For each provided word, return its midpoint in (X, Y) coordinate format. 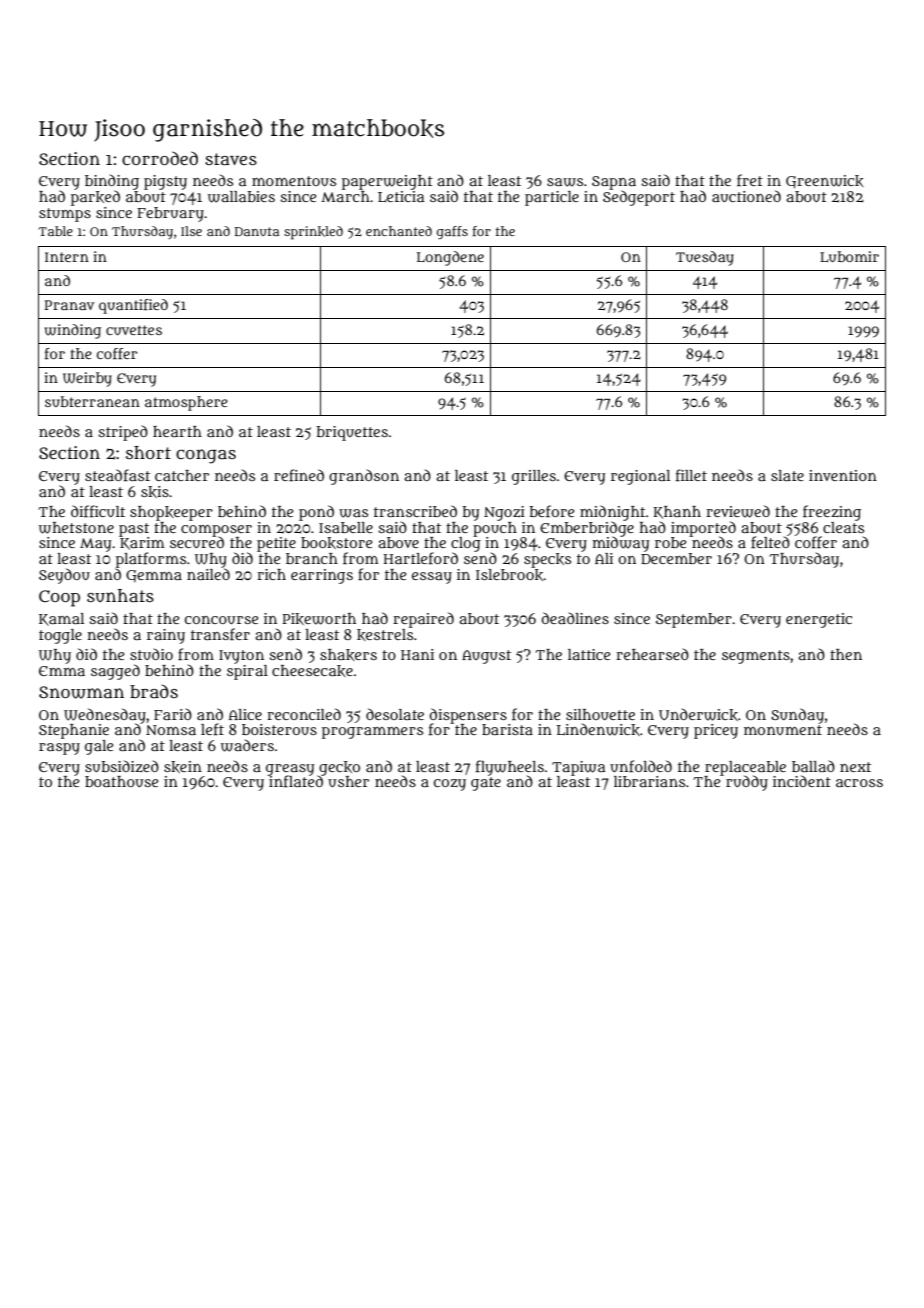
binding (112, 182)
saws (565, 182)
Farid (173, 714)
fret (750, 180)
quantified (133, 306)
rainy (166, 636)
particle (552, 198)
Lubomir (849, 256)
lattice (589, 654)
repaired (423, 620)
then (846, 654)
